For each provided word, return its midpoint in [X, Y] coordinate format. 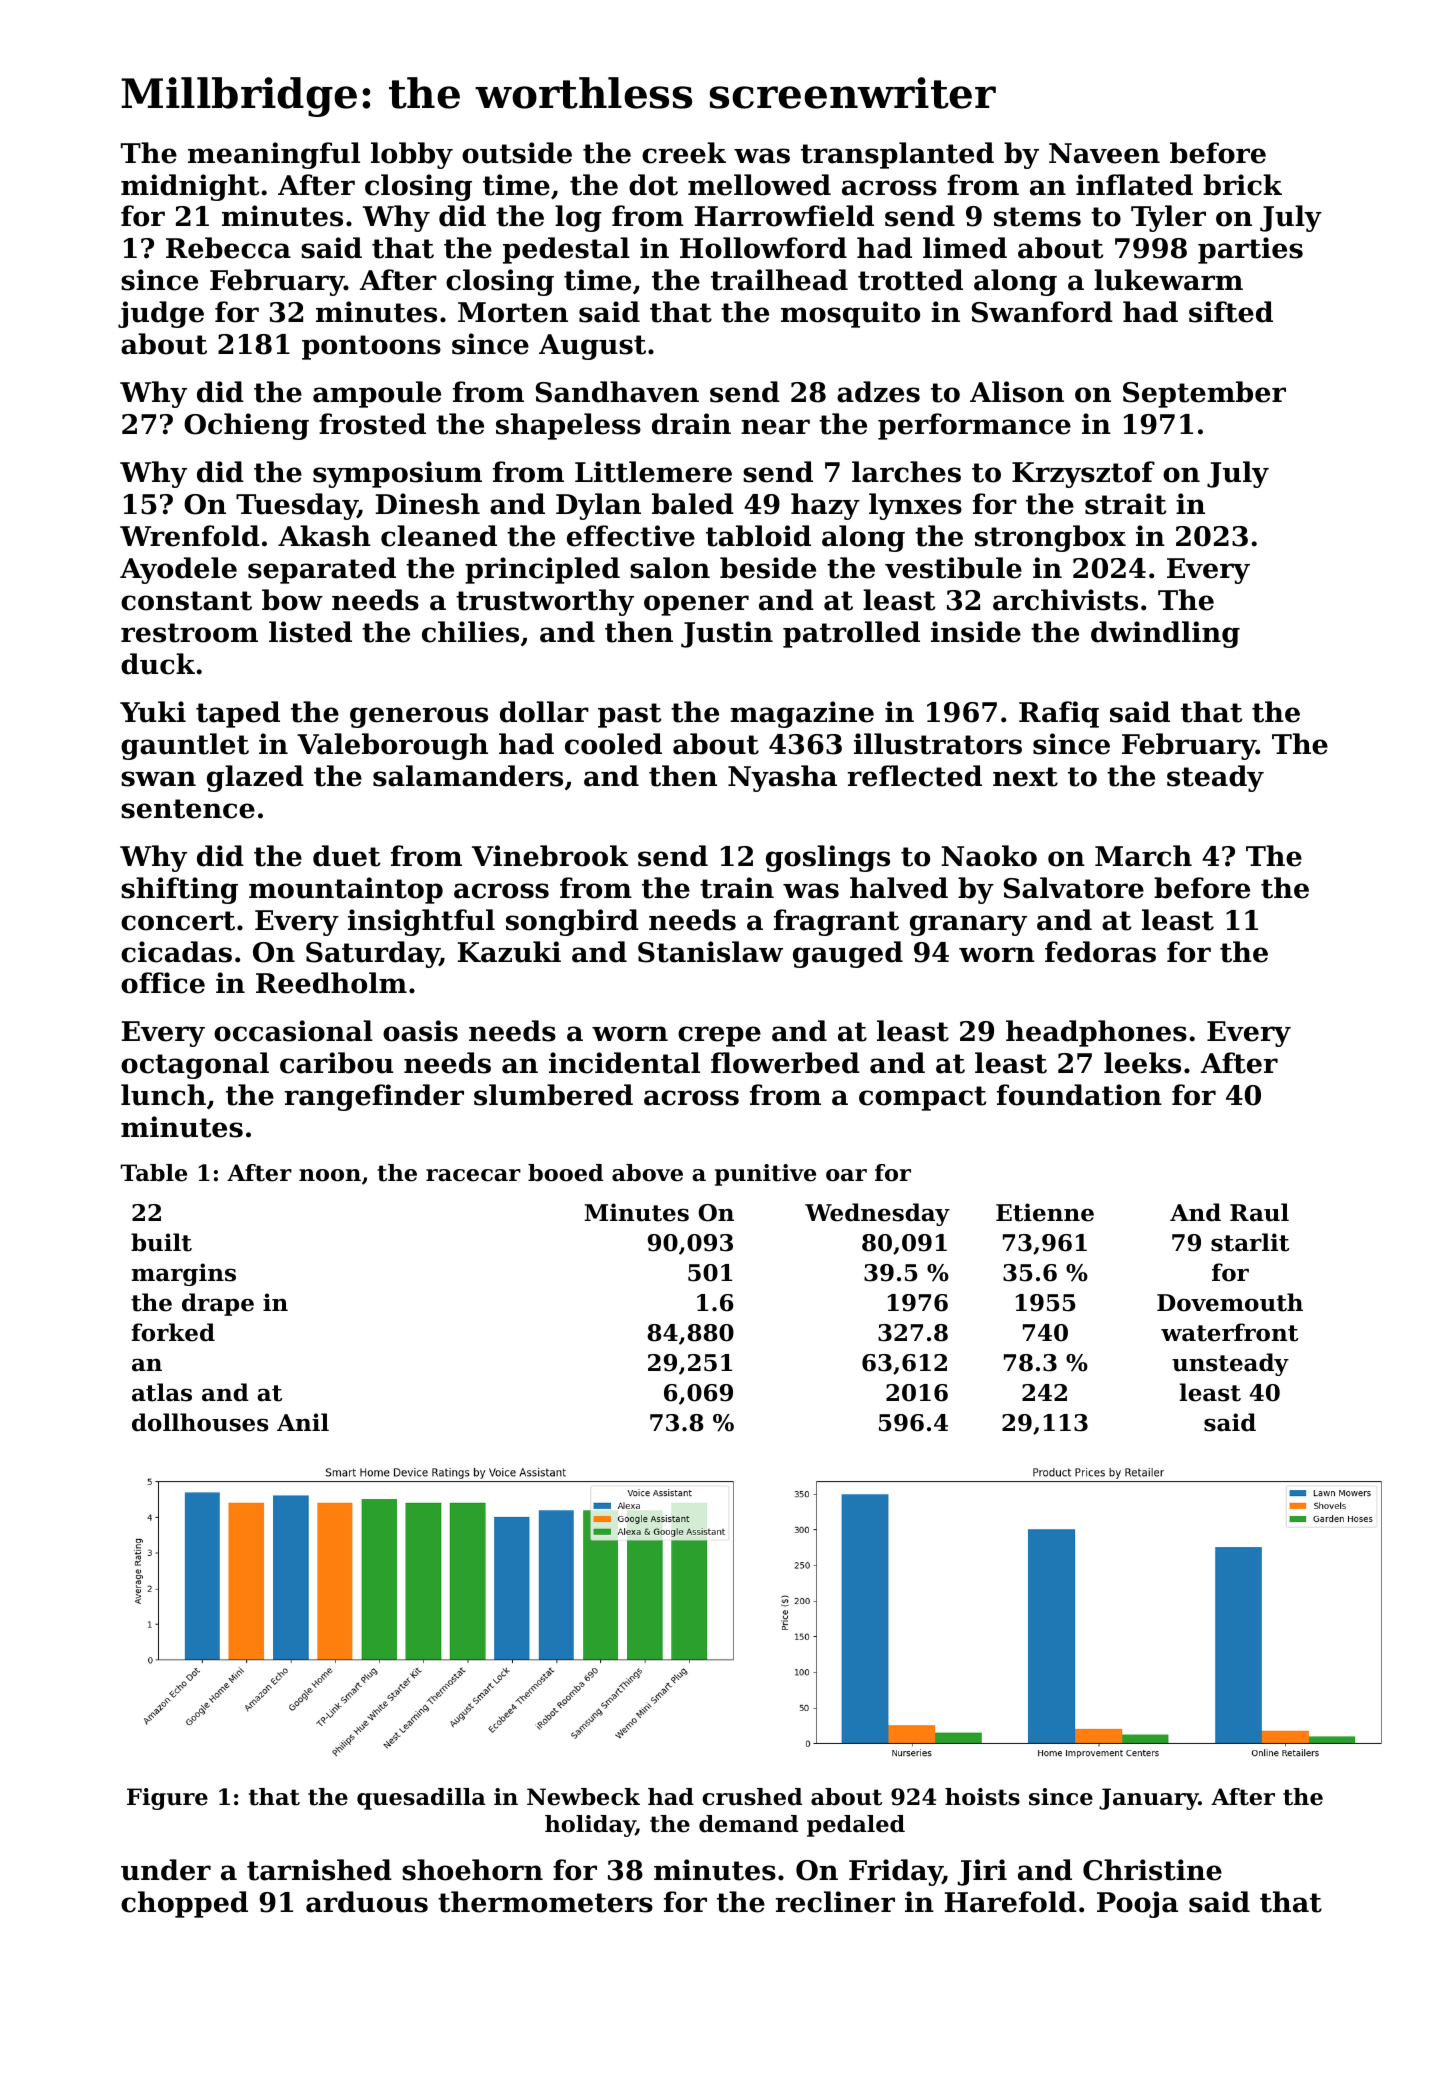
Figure [167, 1799]
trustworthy [545, 602]
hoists [982, 1797]
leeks [1142, 1063]
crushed [752, 1797]
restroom [189, 633]
